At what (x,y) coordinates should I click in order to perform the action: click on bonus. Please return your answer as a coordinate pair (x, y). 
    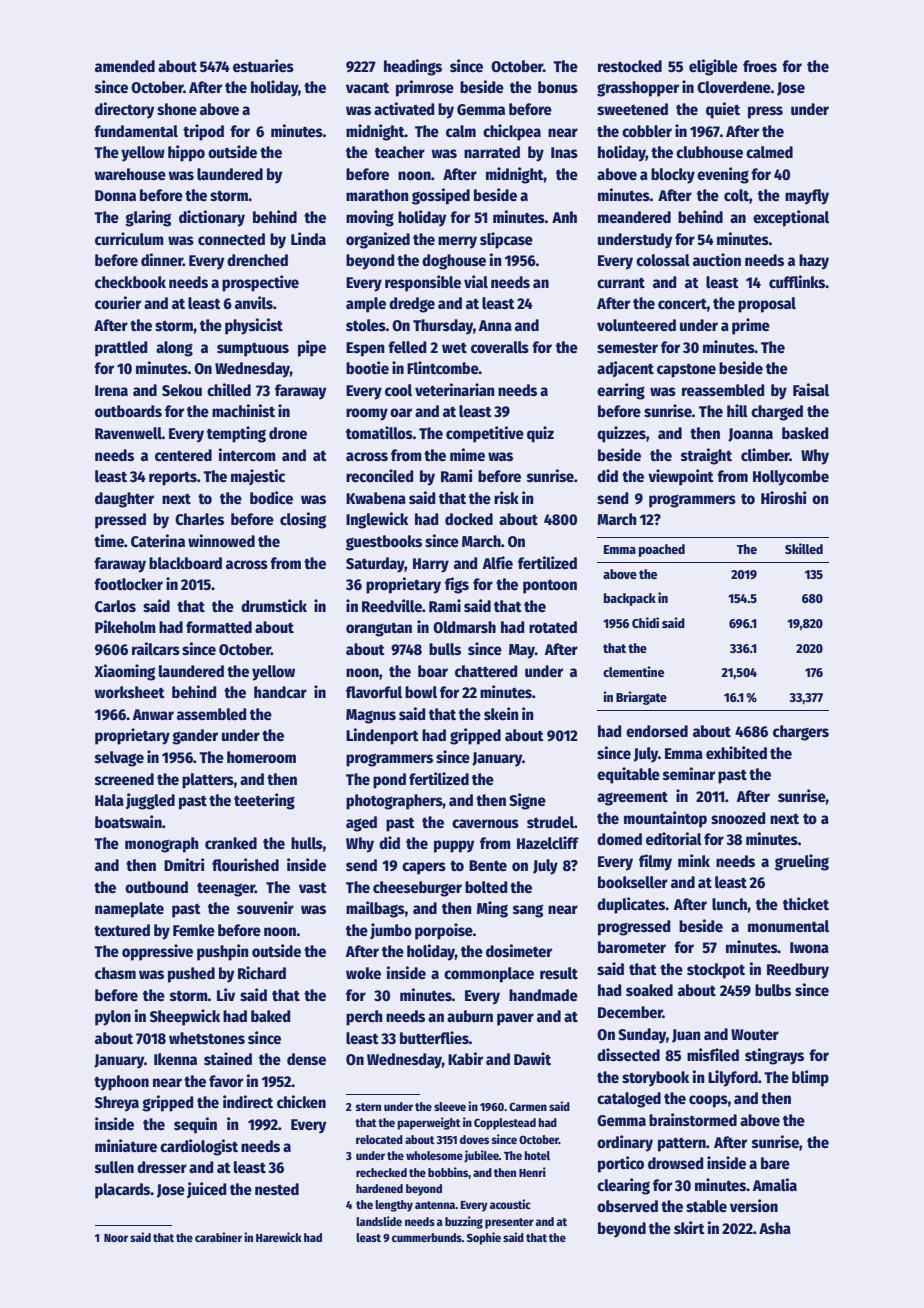
    Looking at the image, I should click on (558, 87).
